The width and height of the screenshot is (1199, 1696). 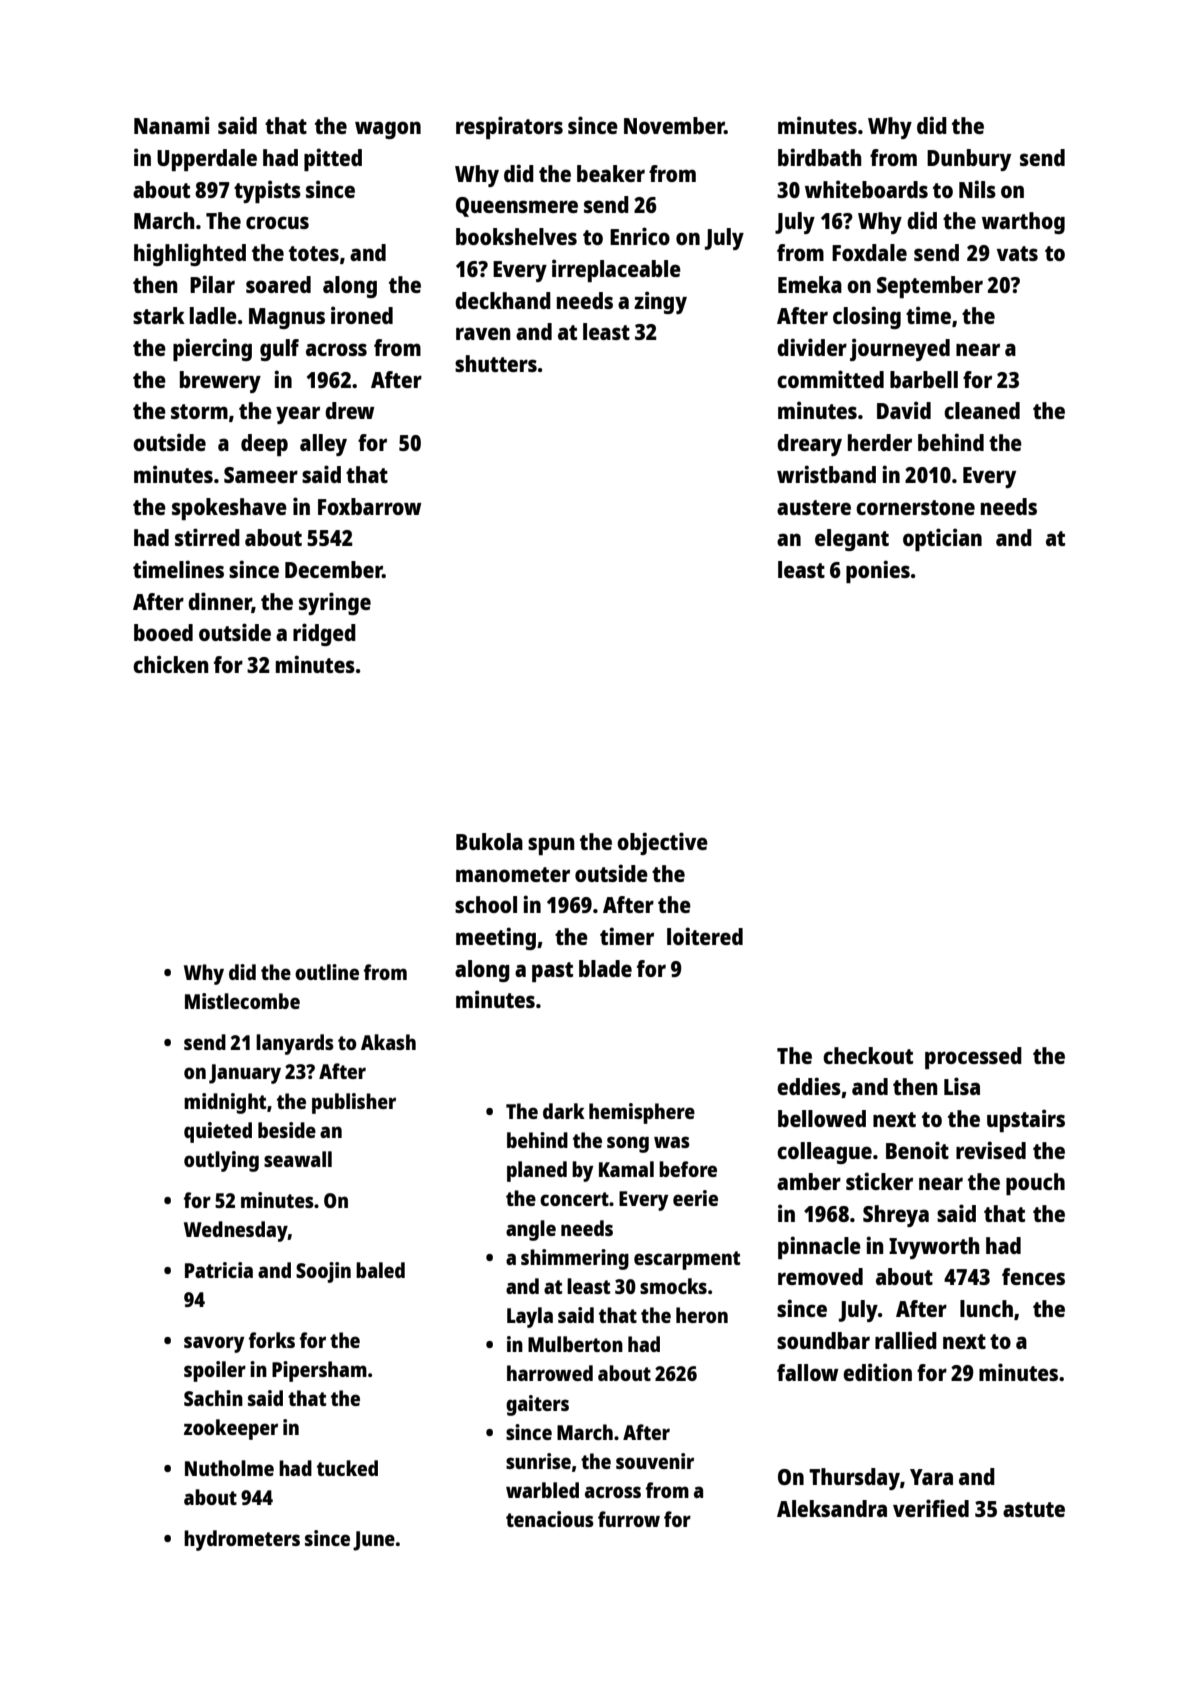 I want to click on loitered, so click(x=705, y=936).
